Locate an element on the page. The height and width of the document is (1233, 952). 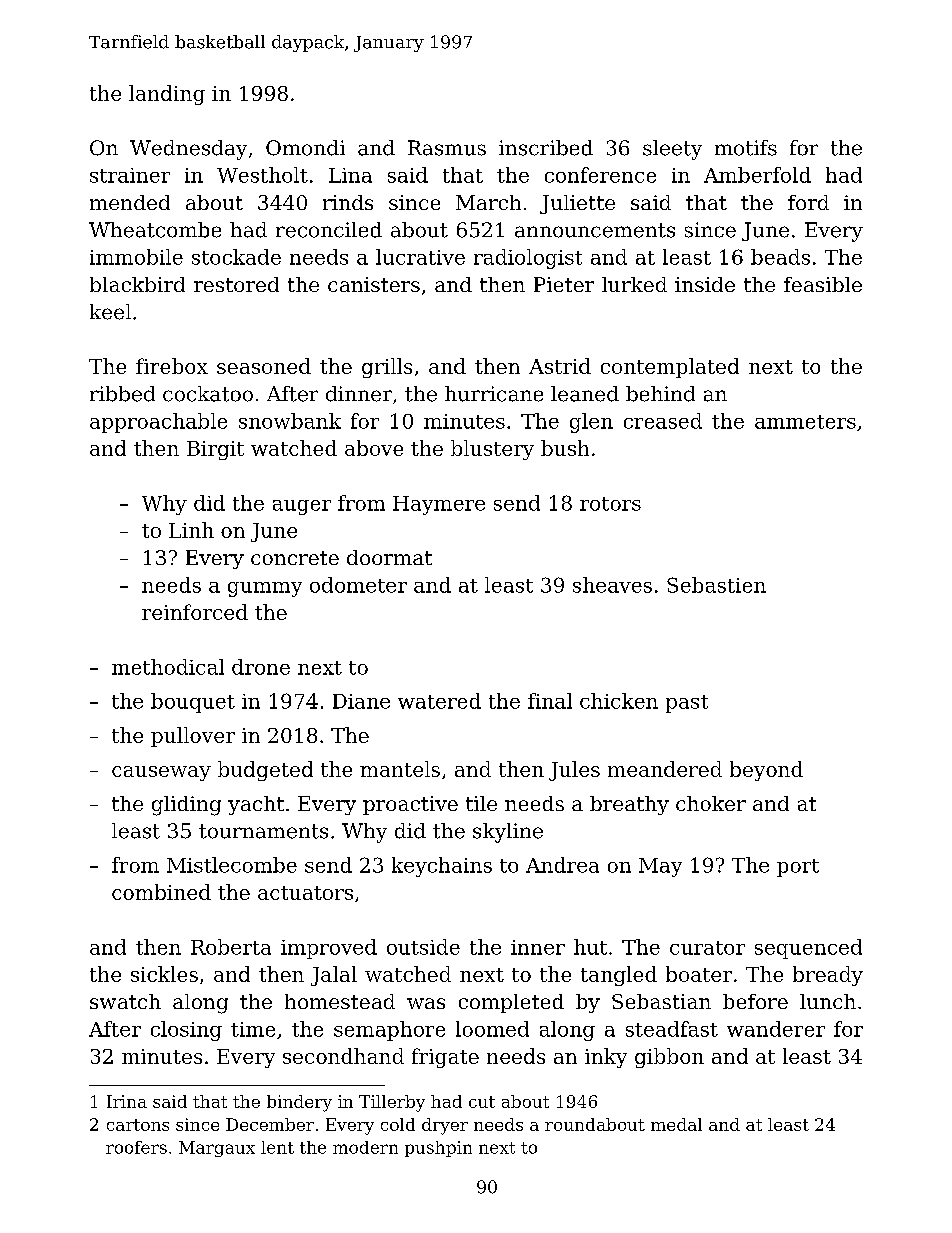
tile is located at coordinates (481, 803).
